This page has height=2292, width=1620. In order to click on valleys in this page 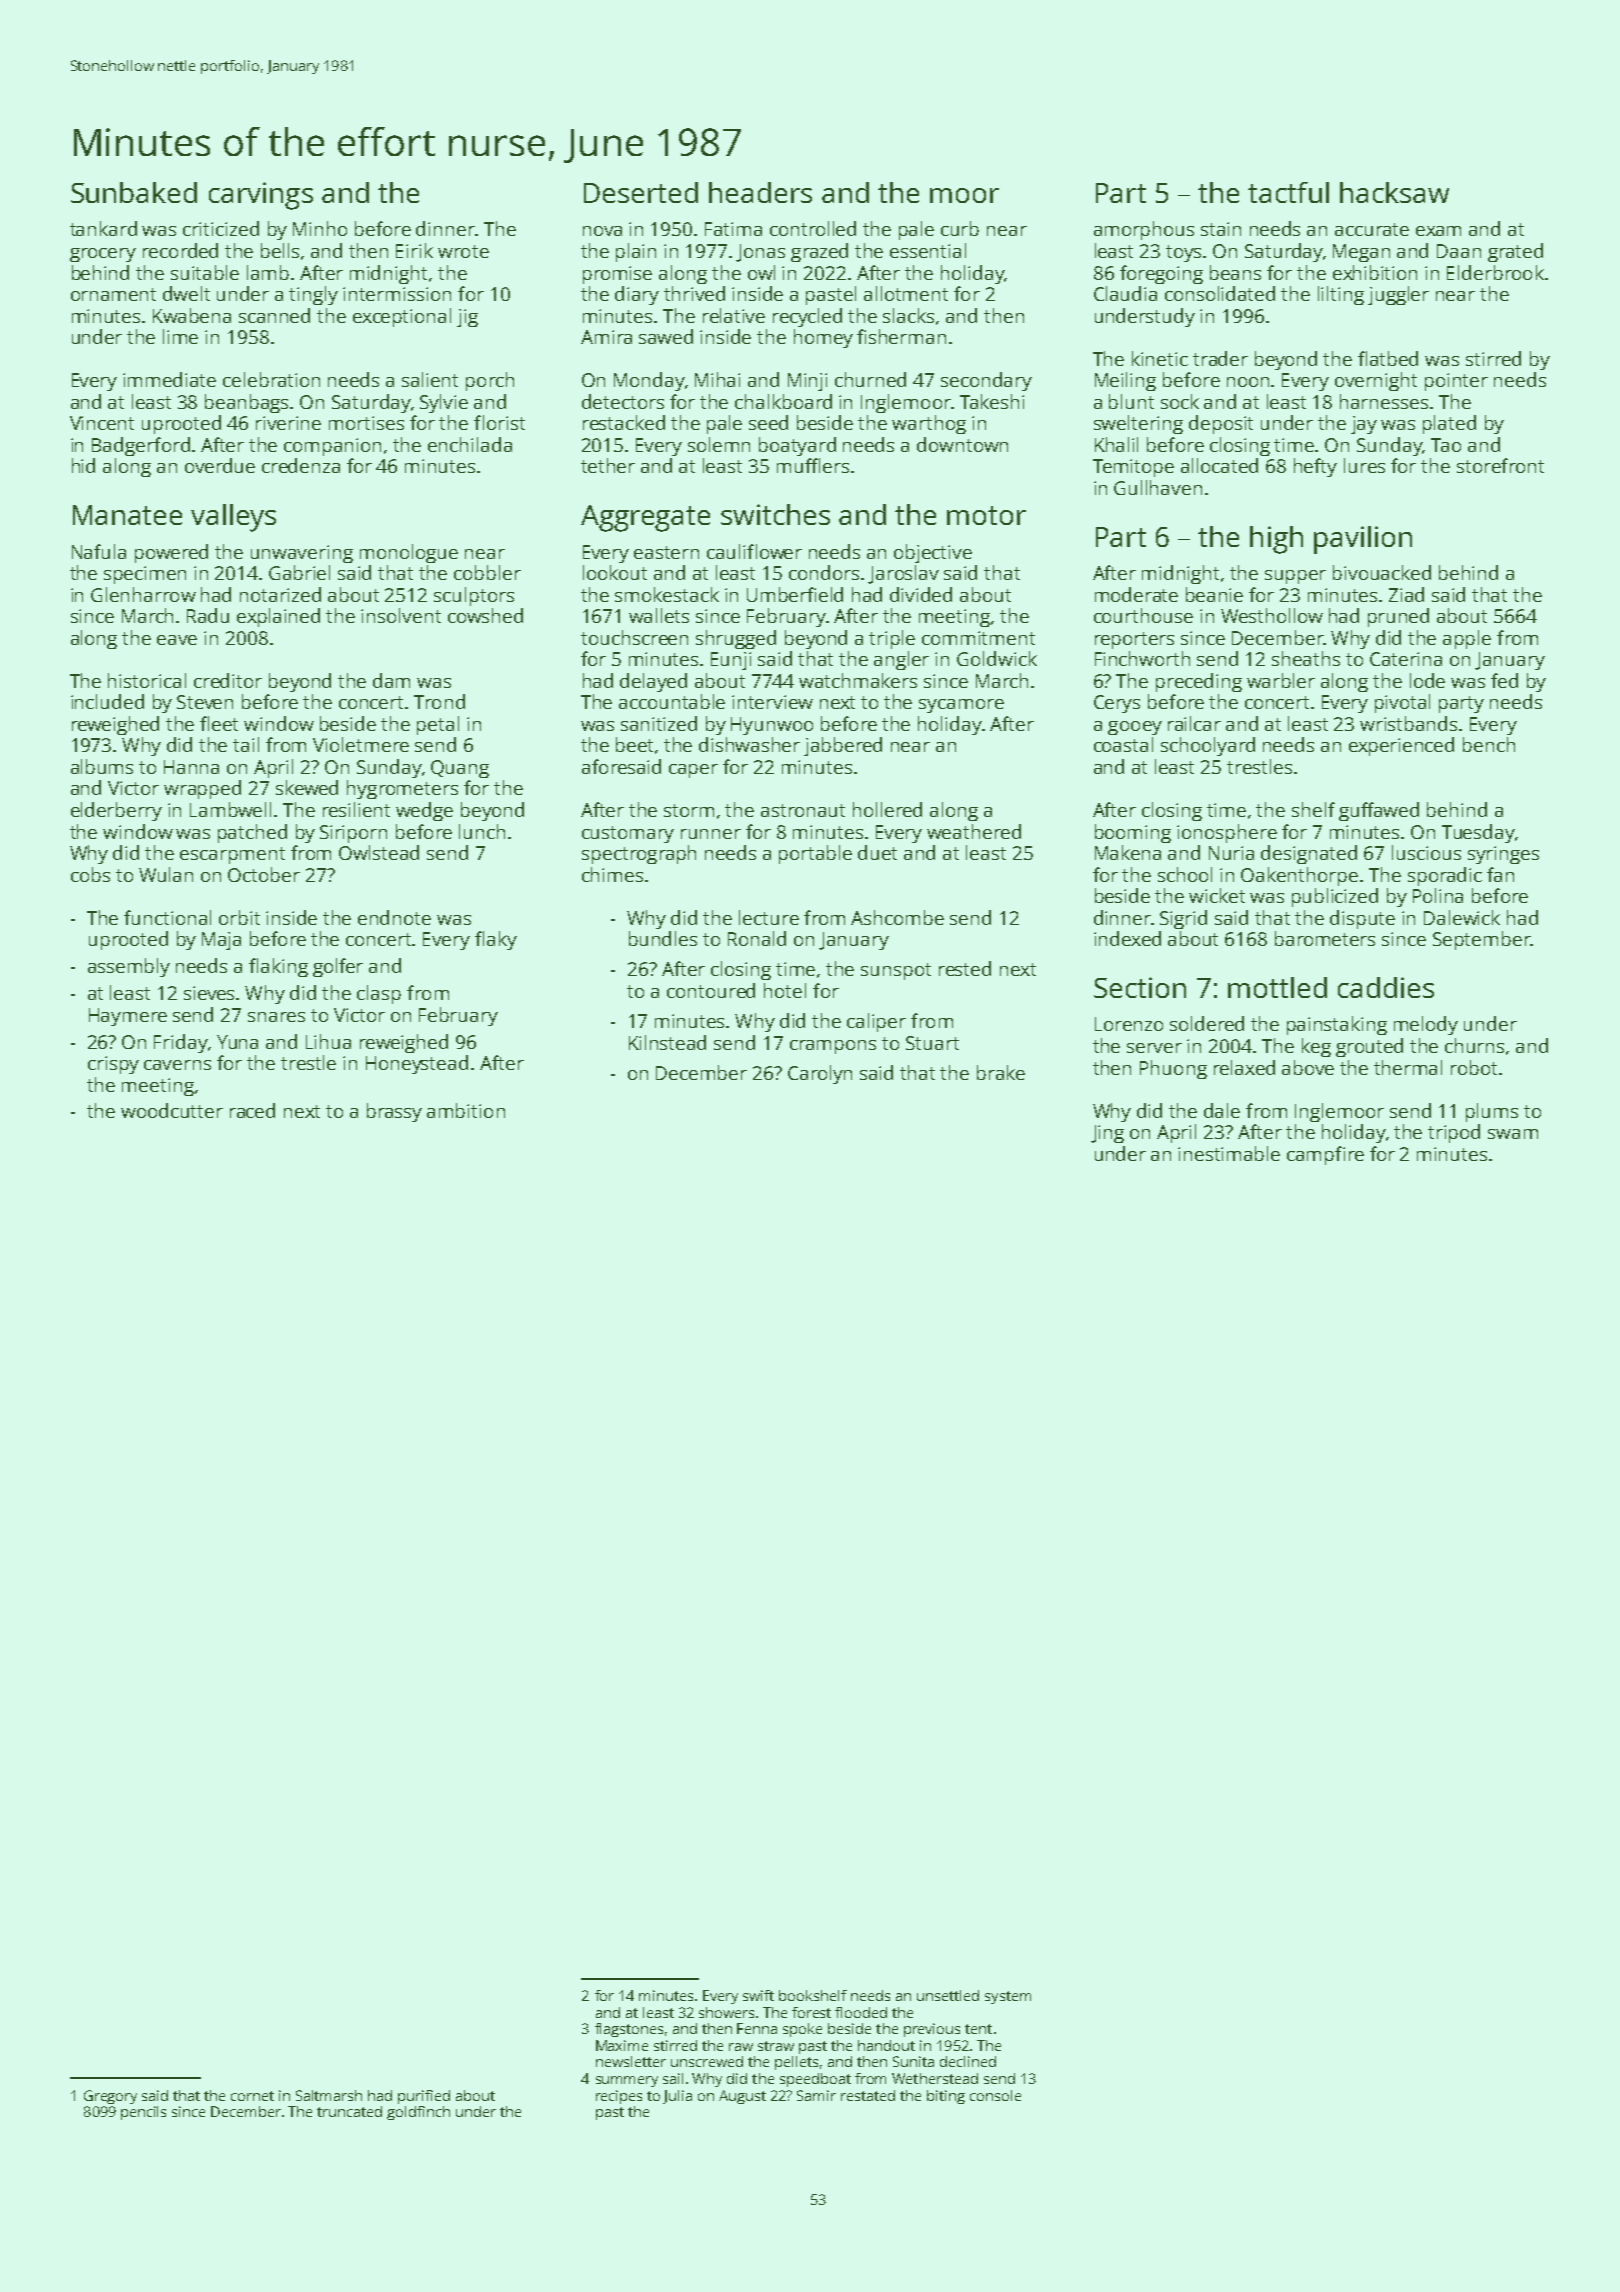, I will do `click(233, 518)`.
